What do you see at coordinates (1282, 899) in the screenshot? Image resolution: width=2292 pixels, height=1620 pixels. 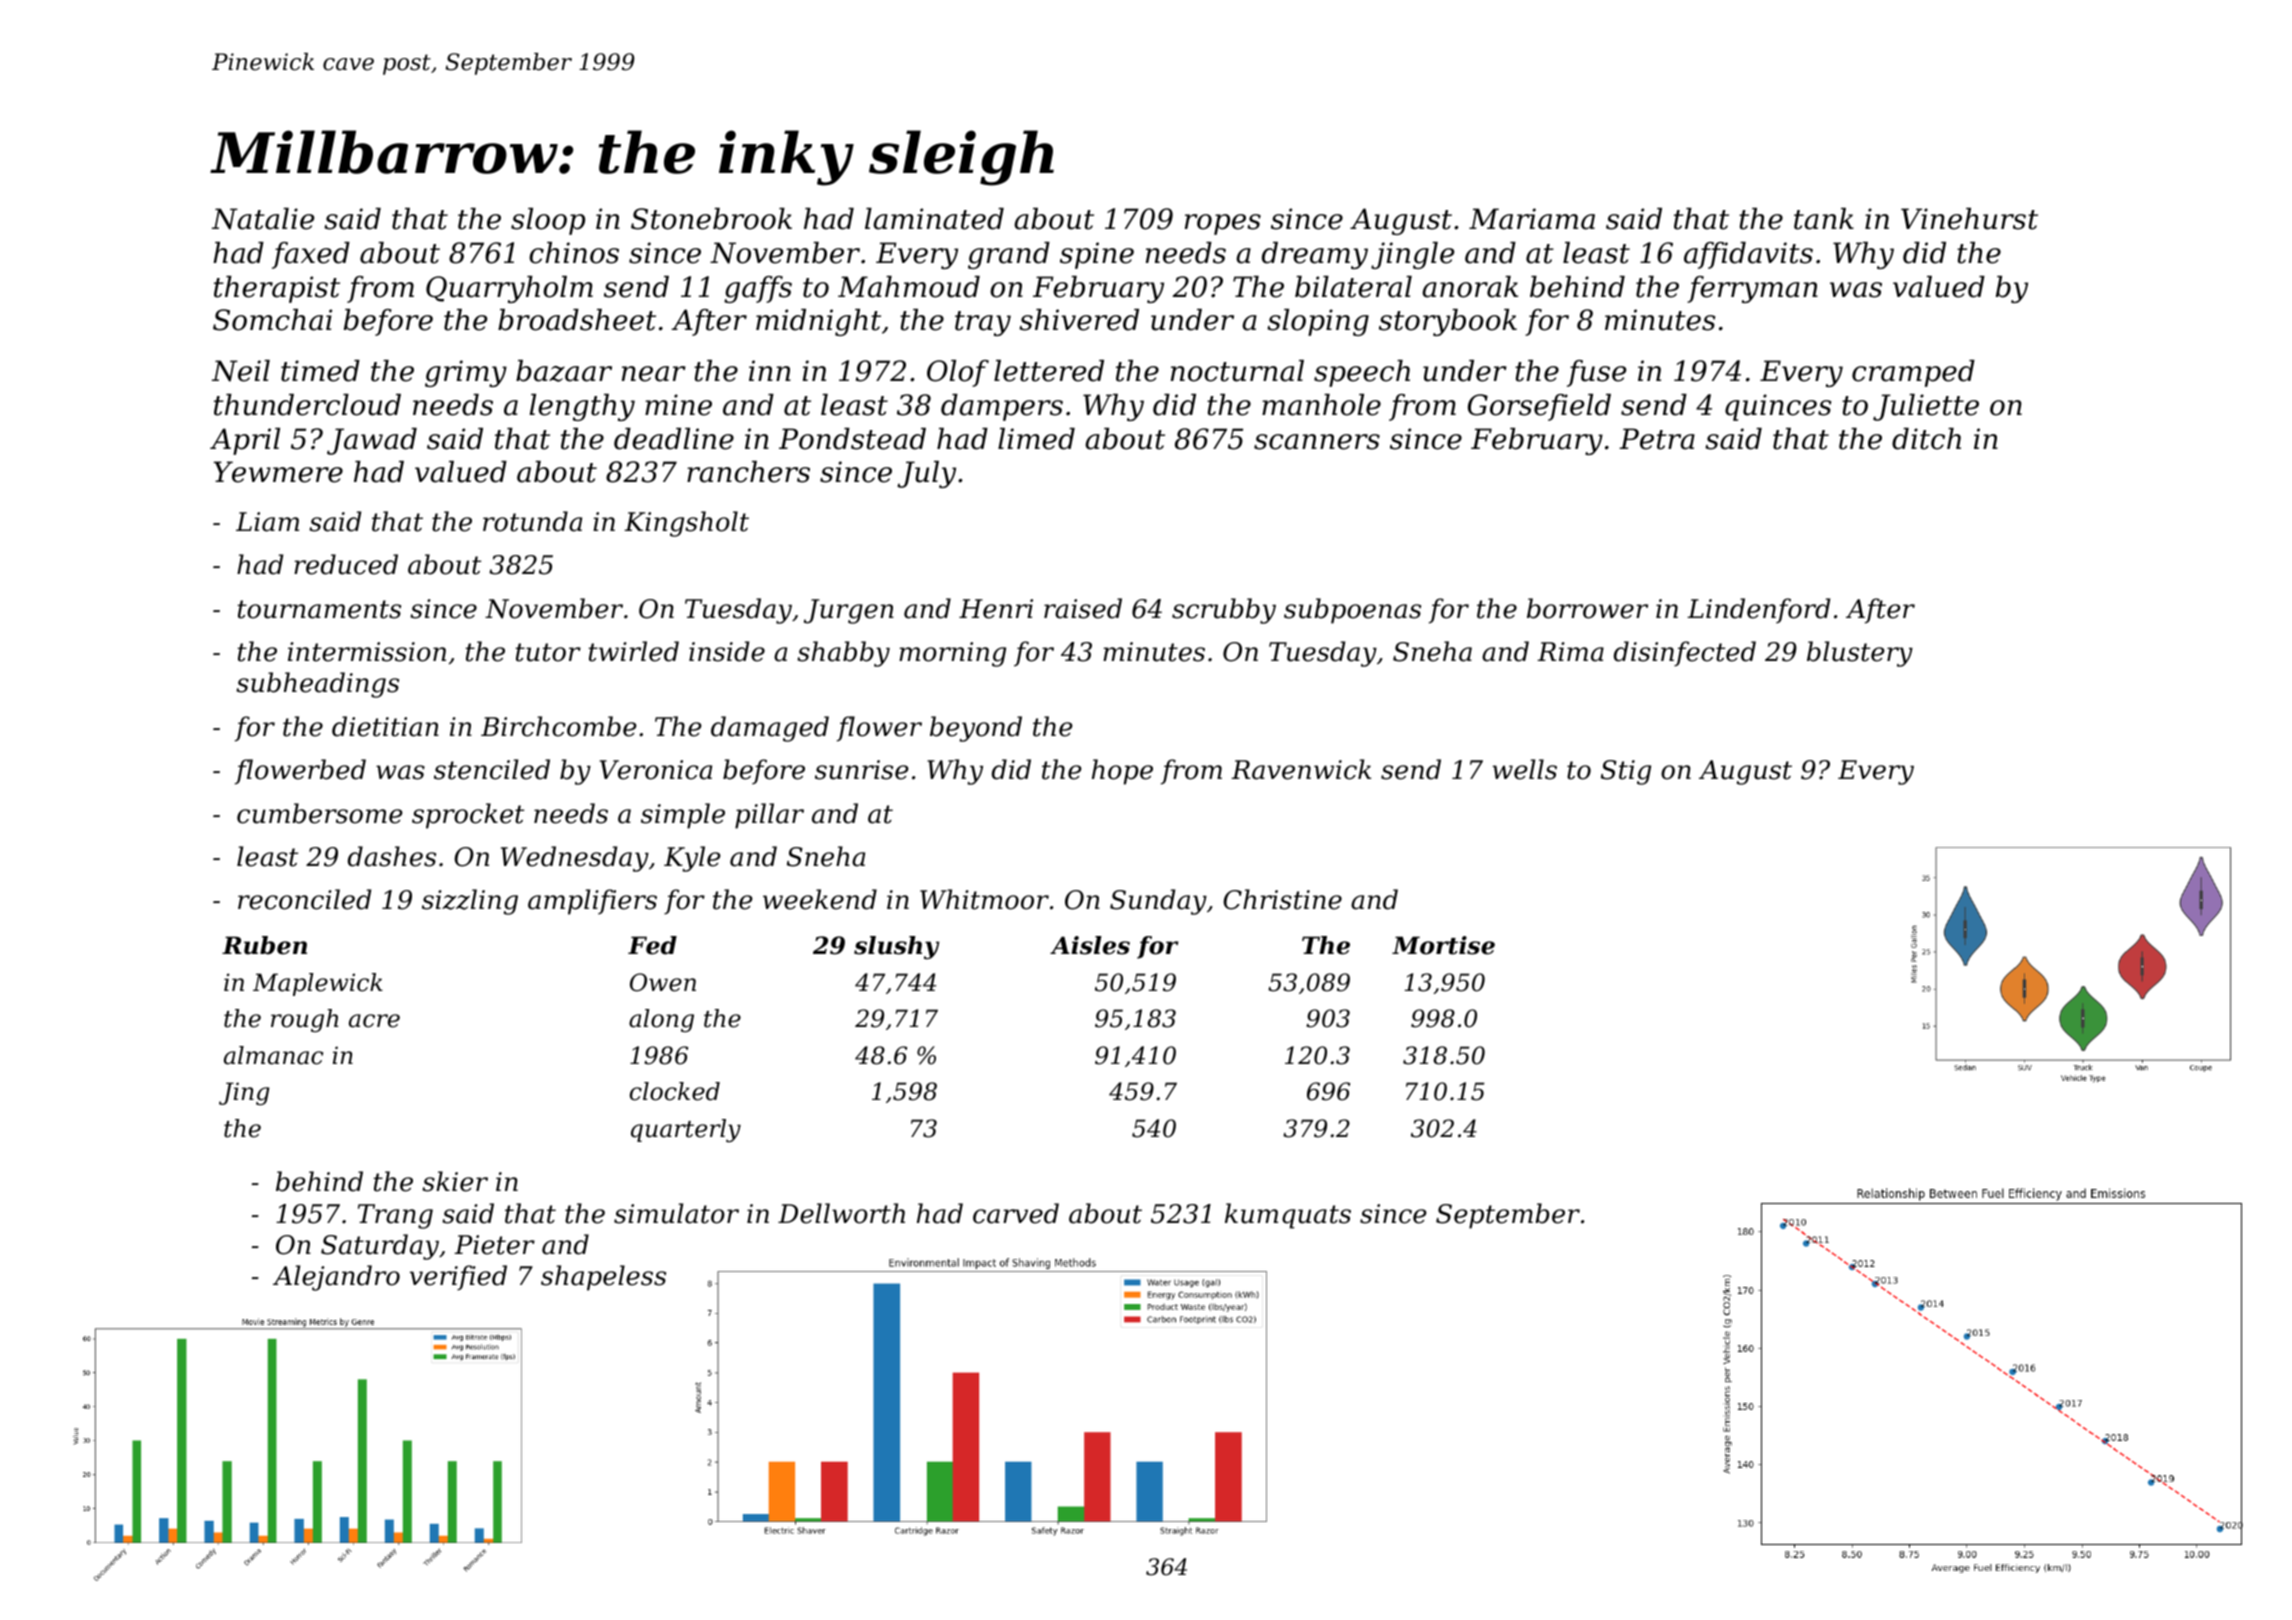 I see `Christine` at bounding box center [1282, 899].
